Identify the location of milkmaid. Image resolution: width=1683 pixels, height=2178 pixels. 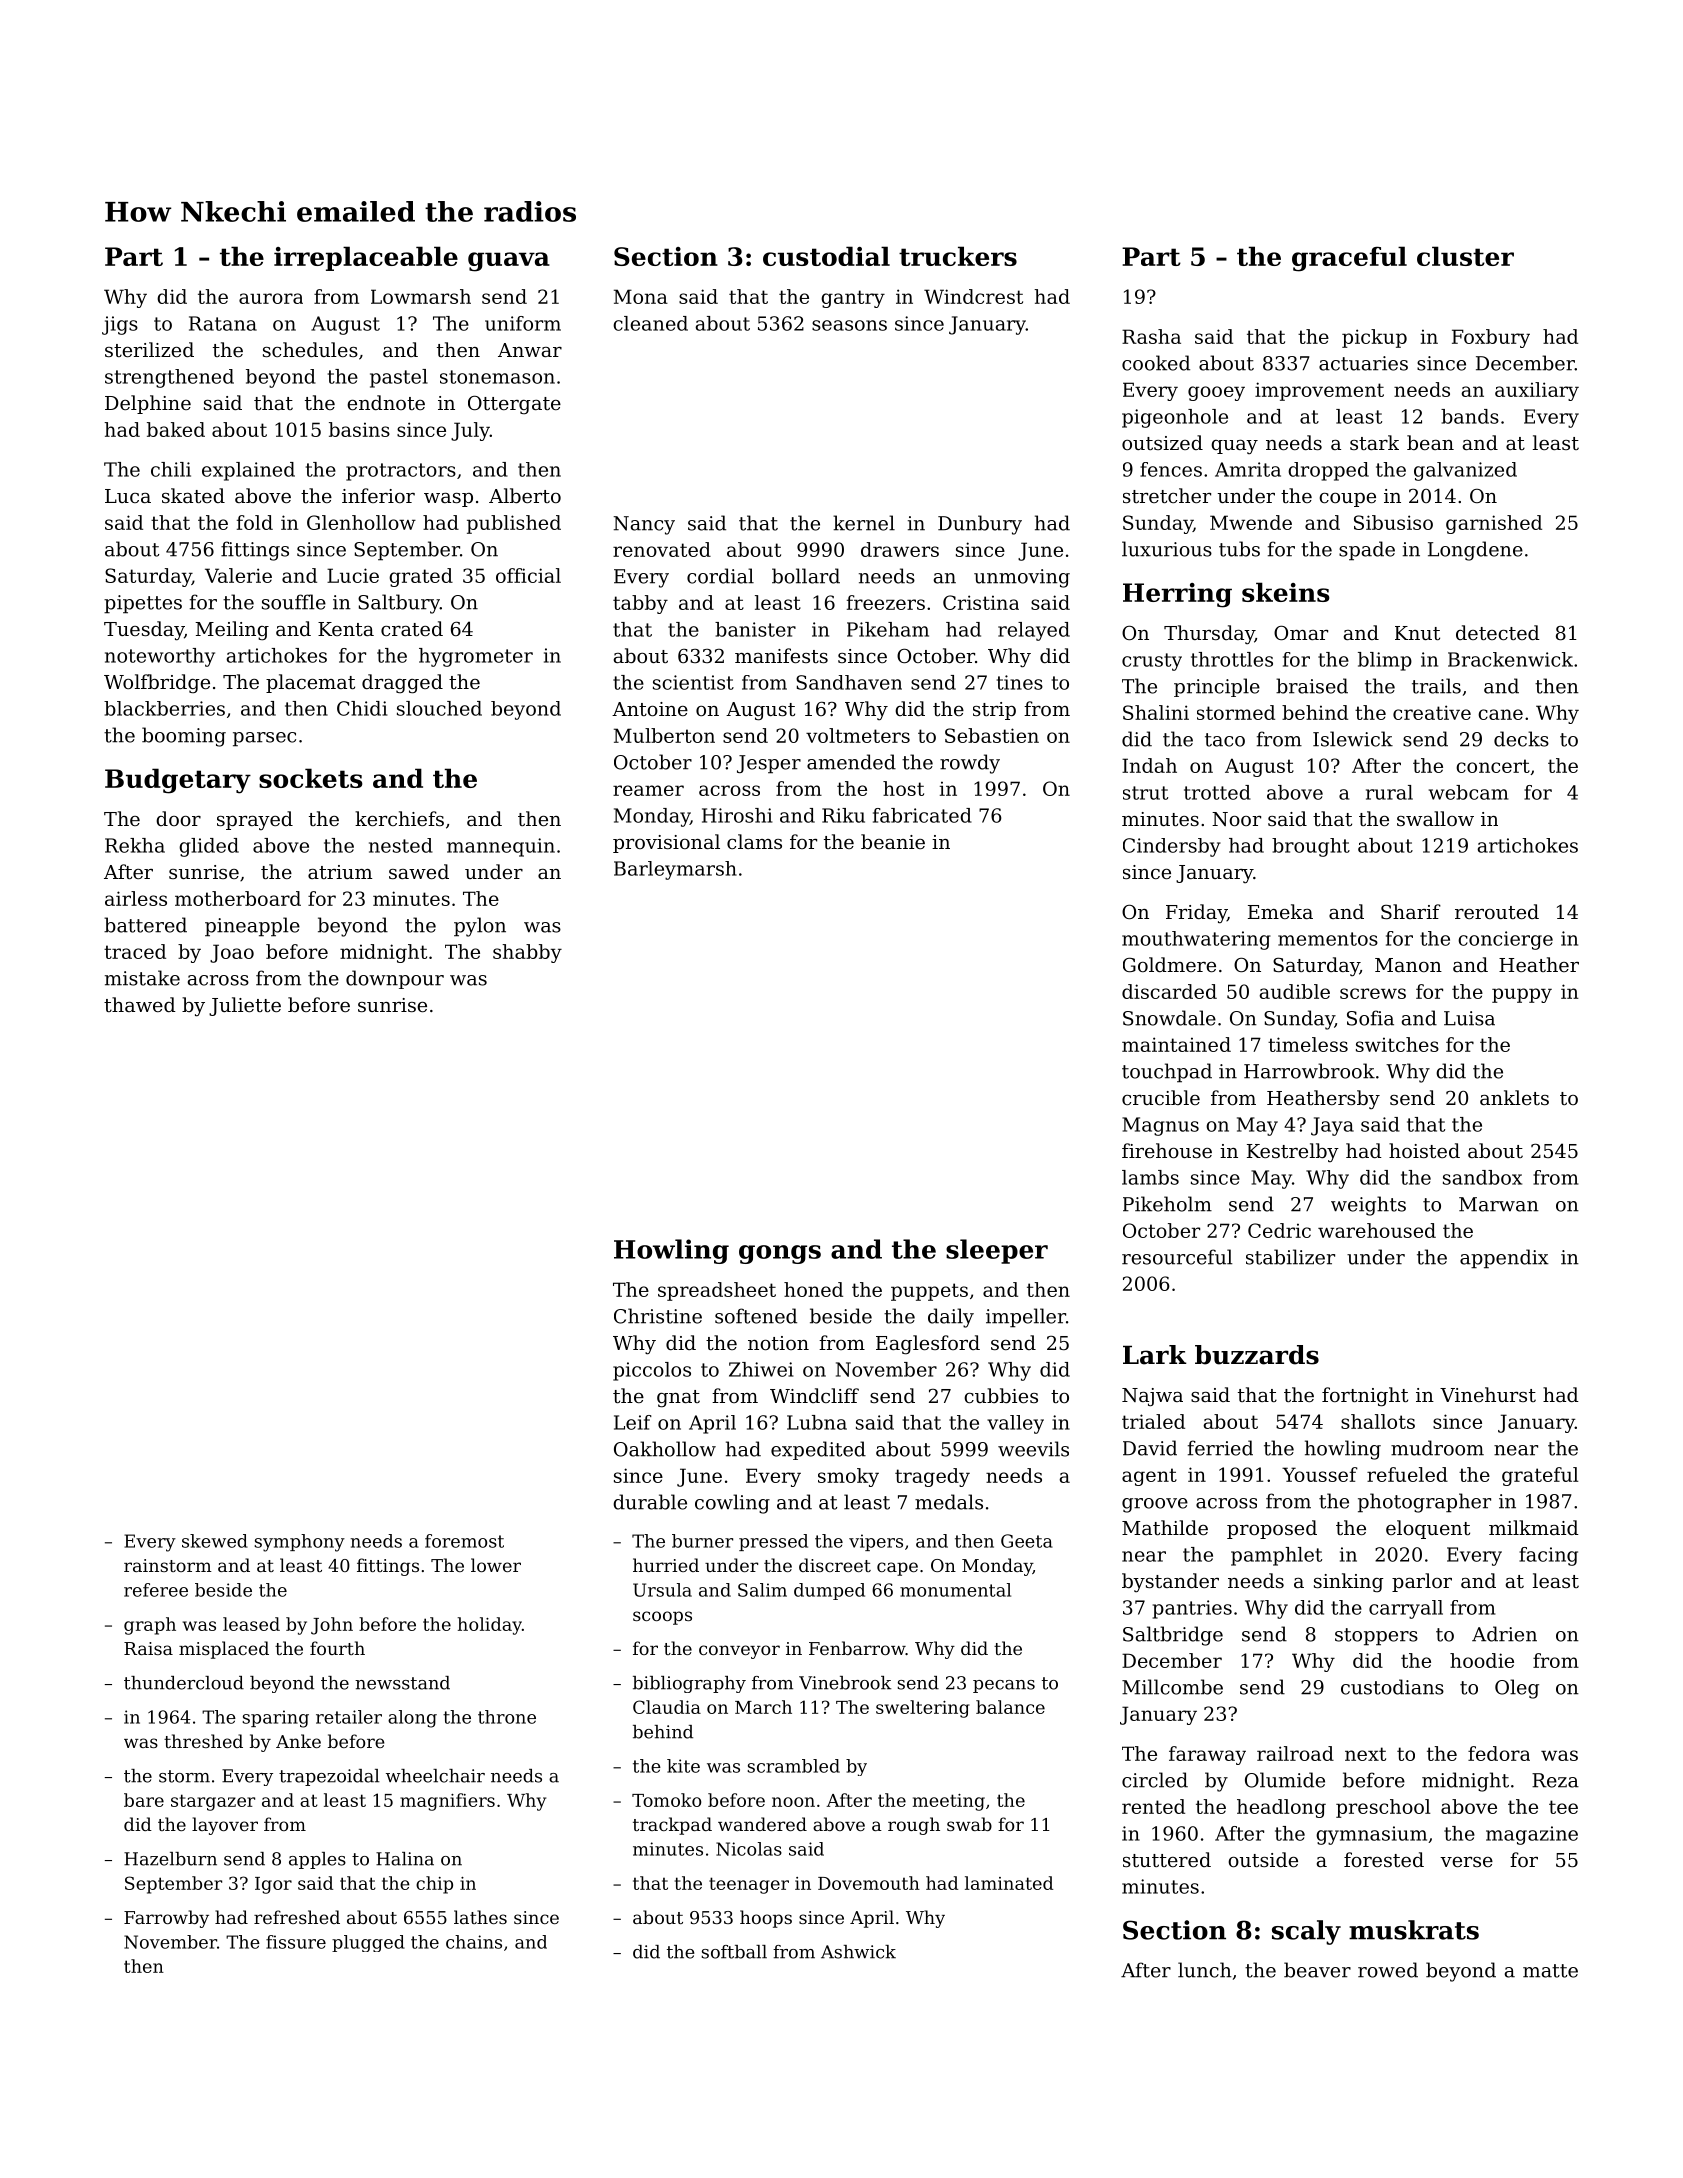
(1534, 1527).
